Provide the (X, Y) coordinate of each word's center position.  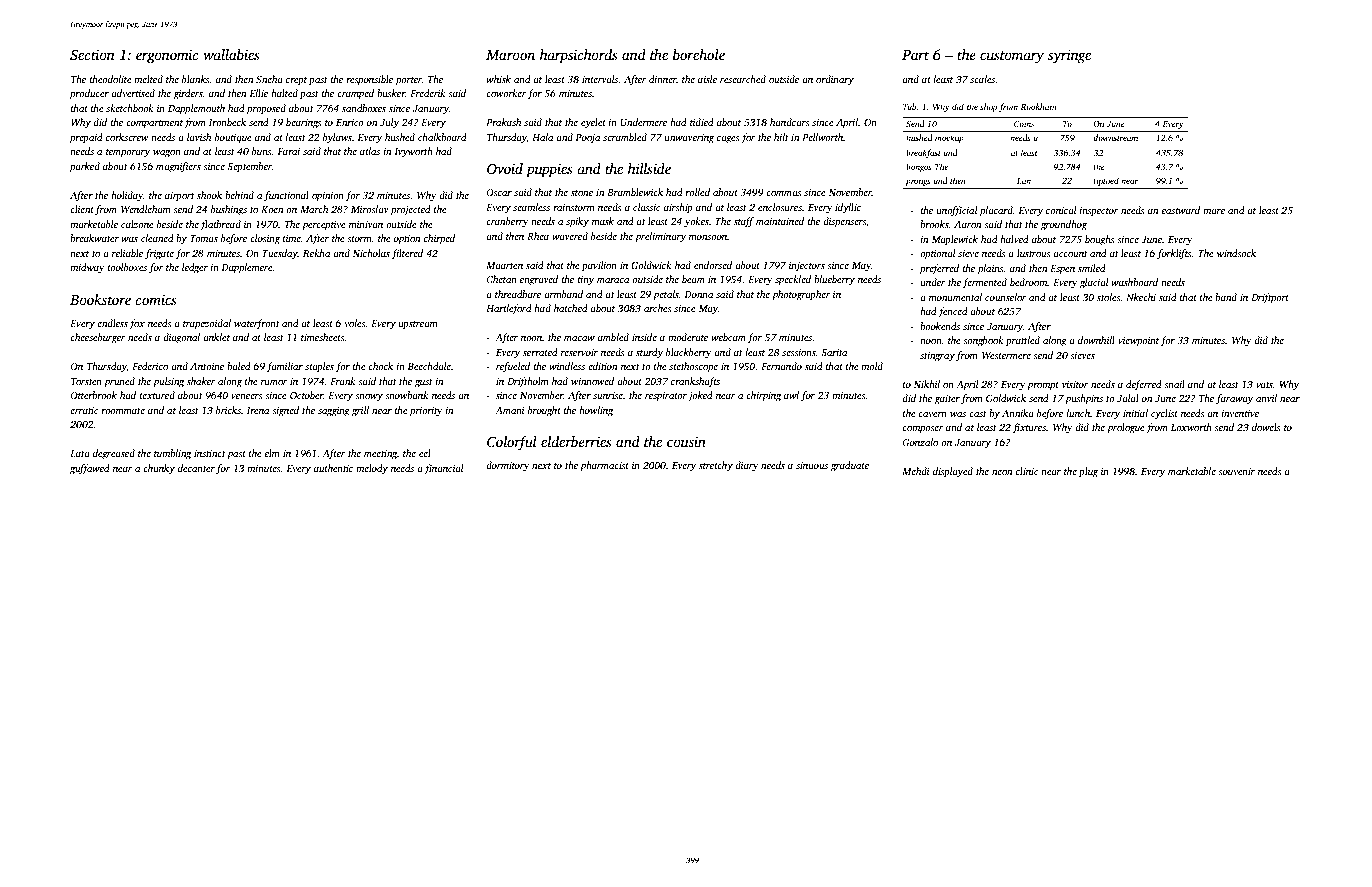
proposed (266, 109)
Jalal (1128, 398)
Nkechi (1141, 297)
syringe (1069, 56)
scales (982, 79)
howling (596, 411)
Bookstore (100, 299)
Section (92, 54)
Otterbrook (94, 395)
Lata (80, 453)
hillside (649, 168)
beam (693, 279)
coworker (506, 93)
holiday (127, 196)
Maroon (510, 55)
